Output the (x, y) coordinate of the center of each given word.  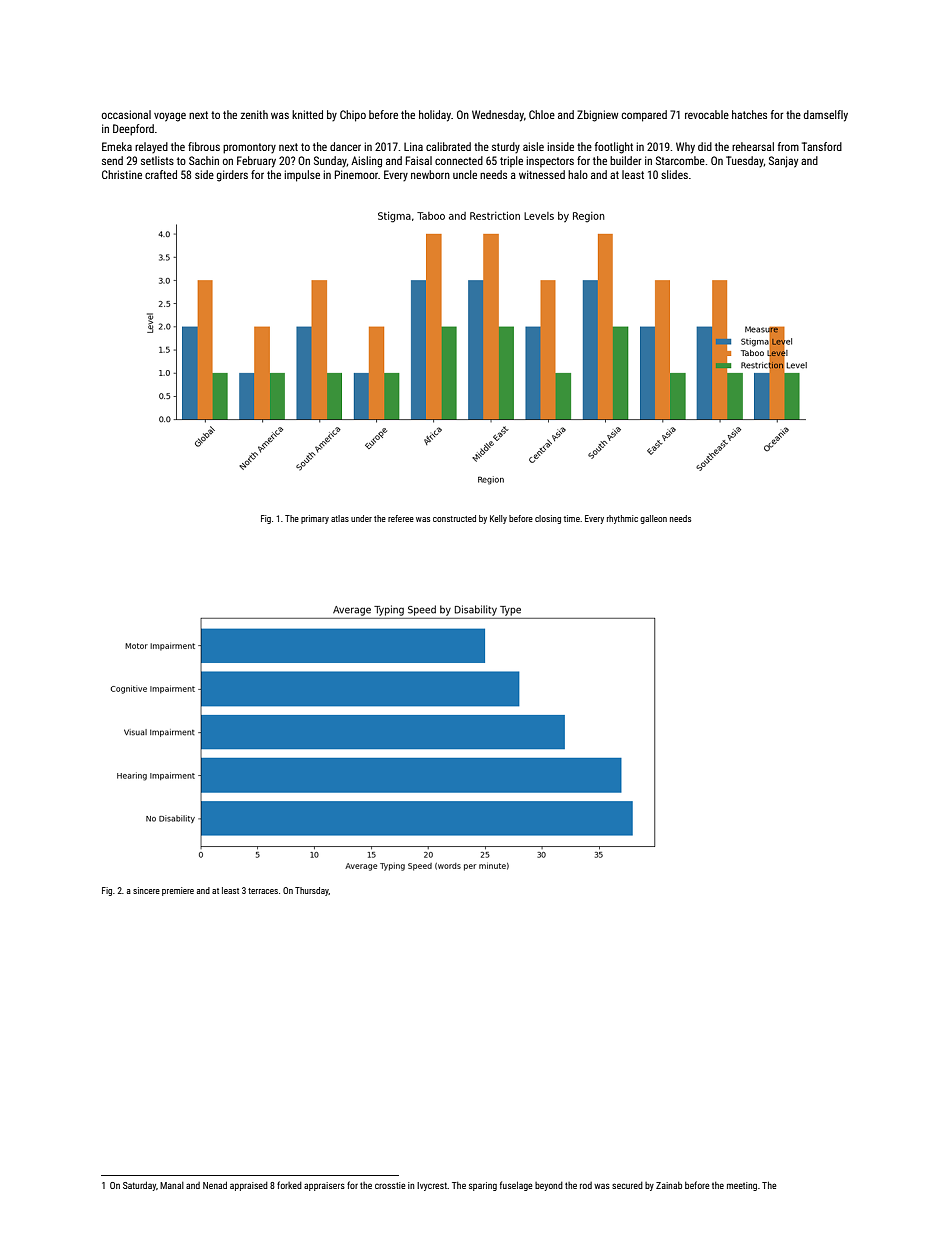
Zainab (669, 1185)
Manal (172, 1185)
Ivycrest (432, 1186)
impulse (302, 176)
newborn (430, 174)
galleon (653, 519)
